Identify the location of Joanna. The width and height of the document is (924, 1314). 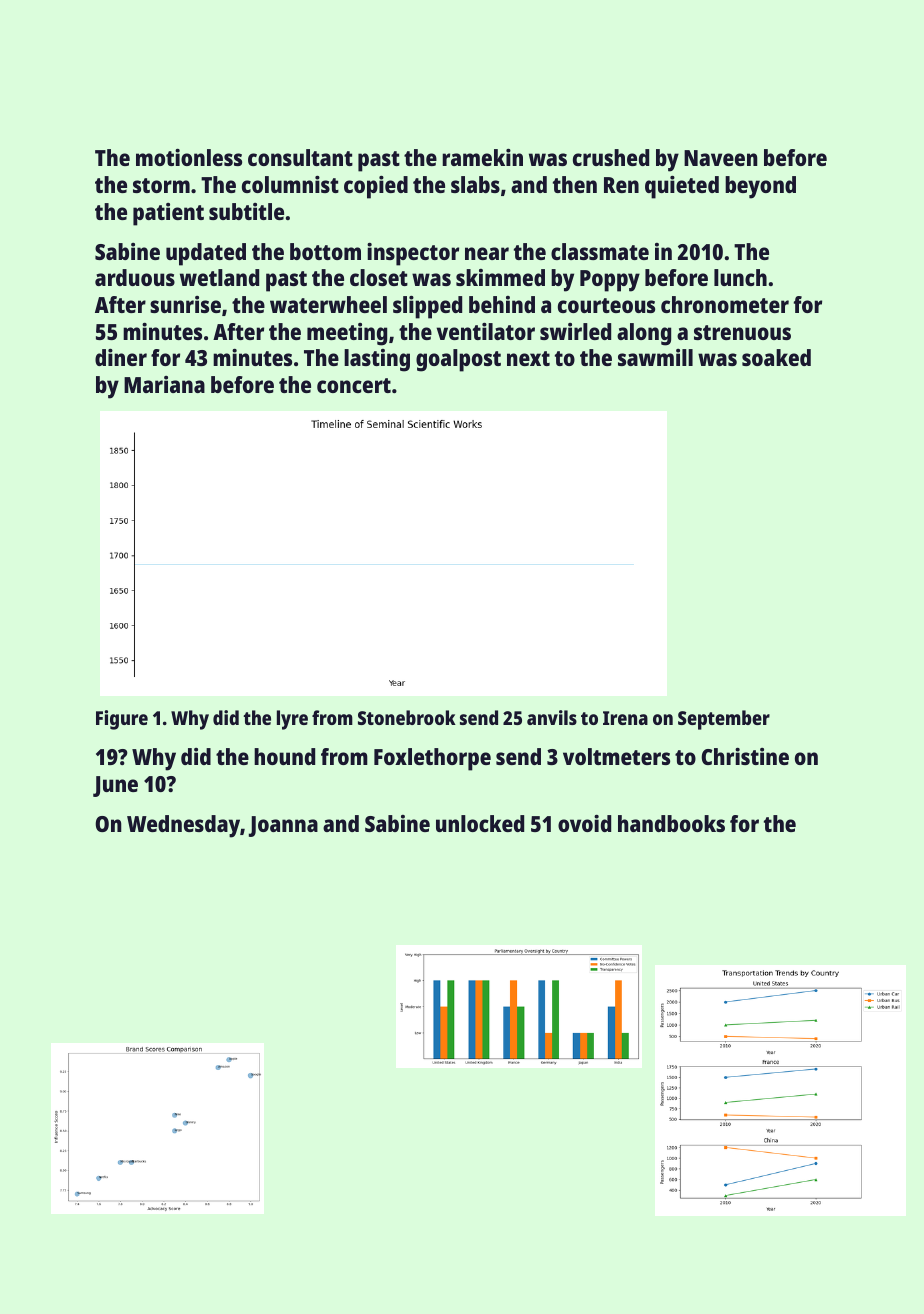
(283, 826).
